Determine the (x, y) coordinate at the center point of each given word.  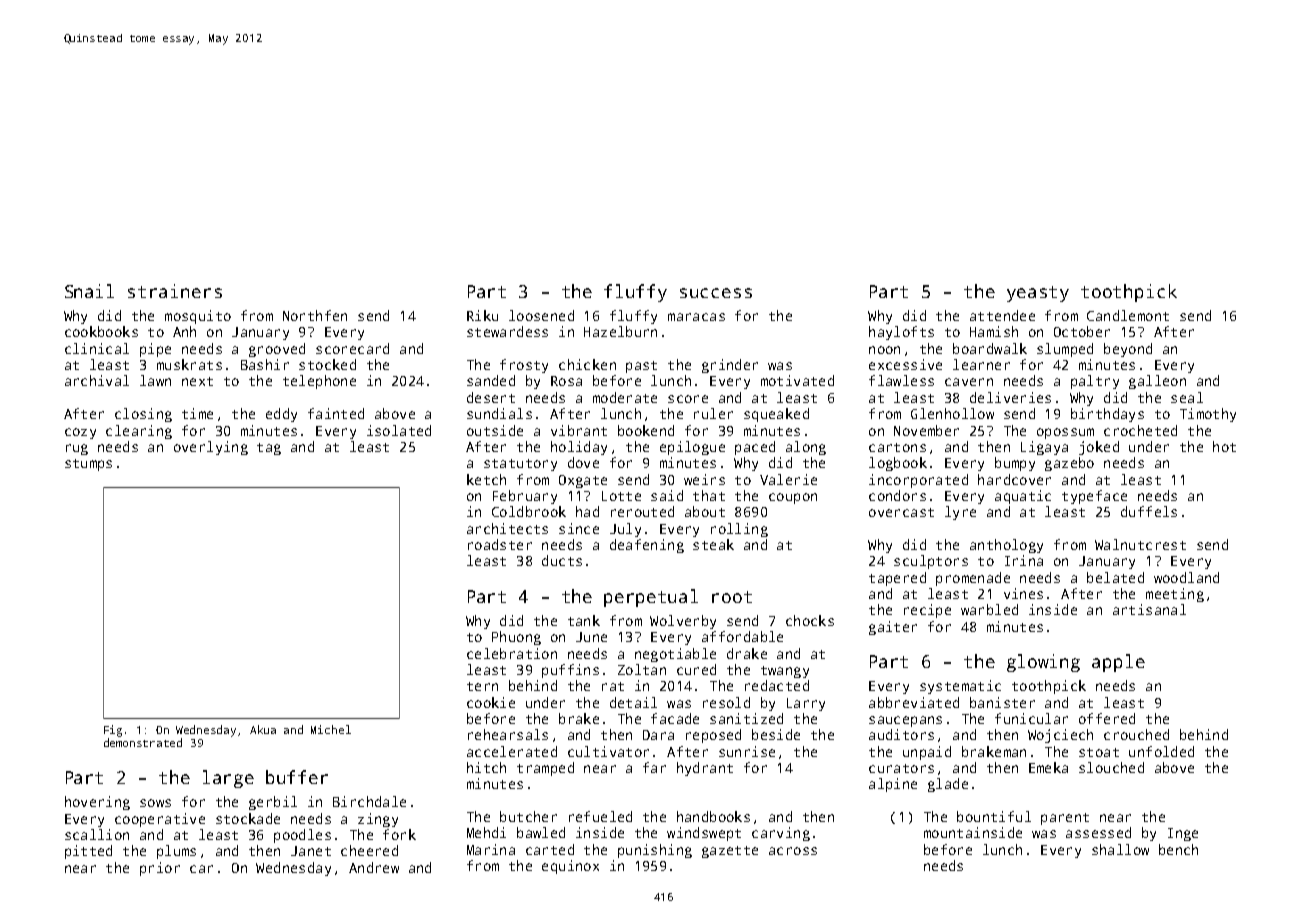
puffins (570, 671)
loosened (541, 315)
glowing (1043, 663)
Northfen (315, 315)
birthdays (1107, 415)
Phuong (516, 638)
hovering (97, 803)
